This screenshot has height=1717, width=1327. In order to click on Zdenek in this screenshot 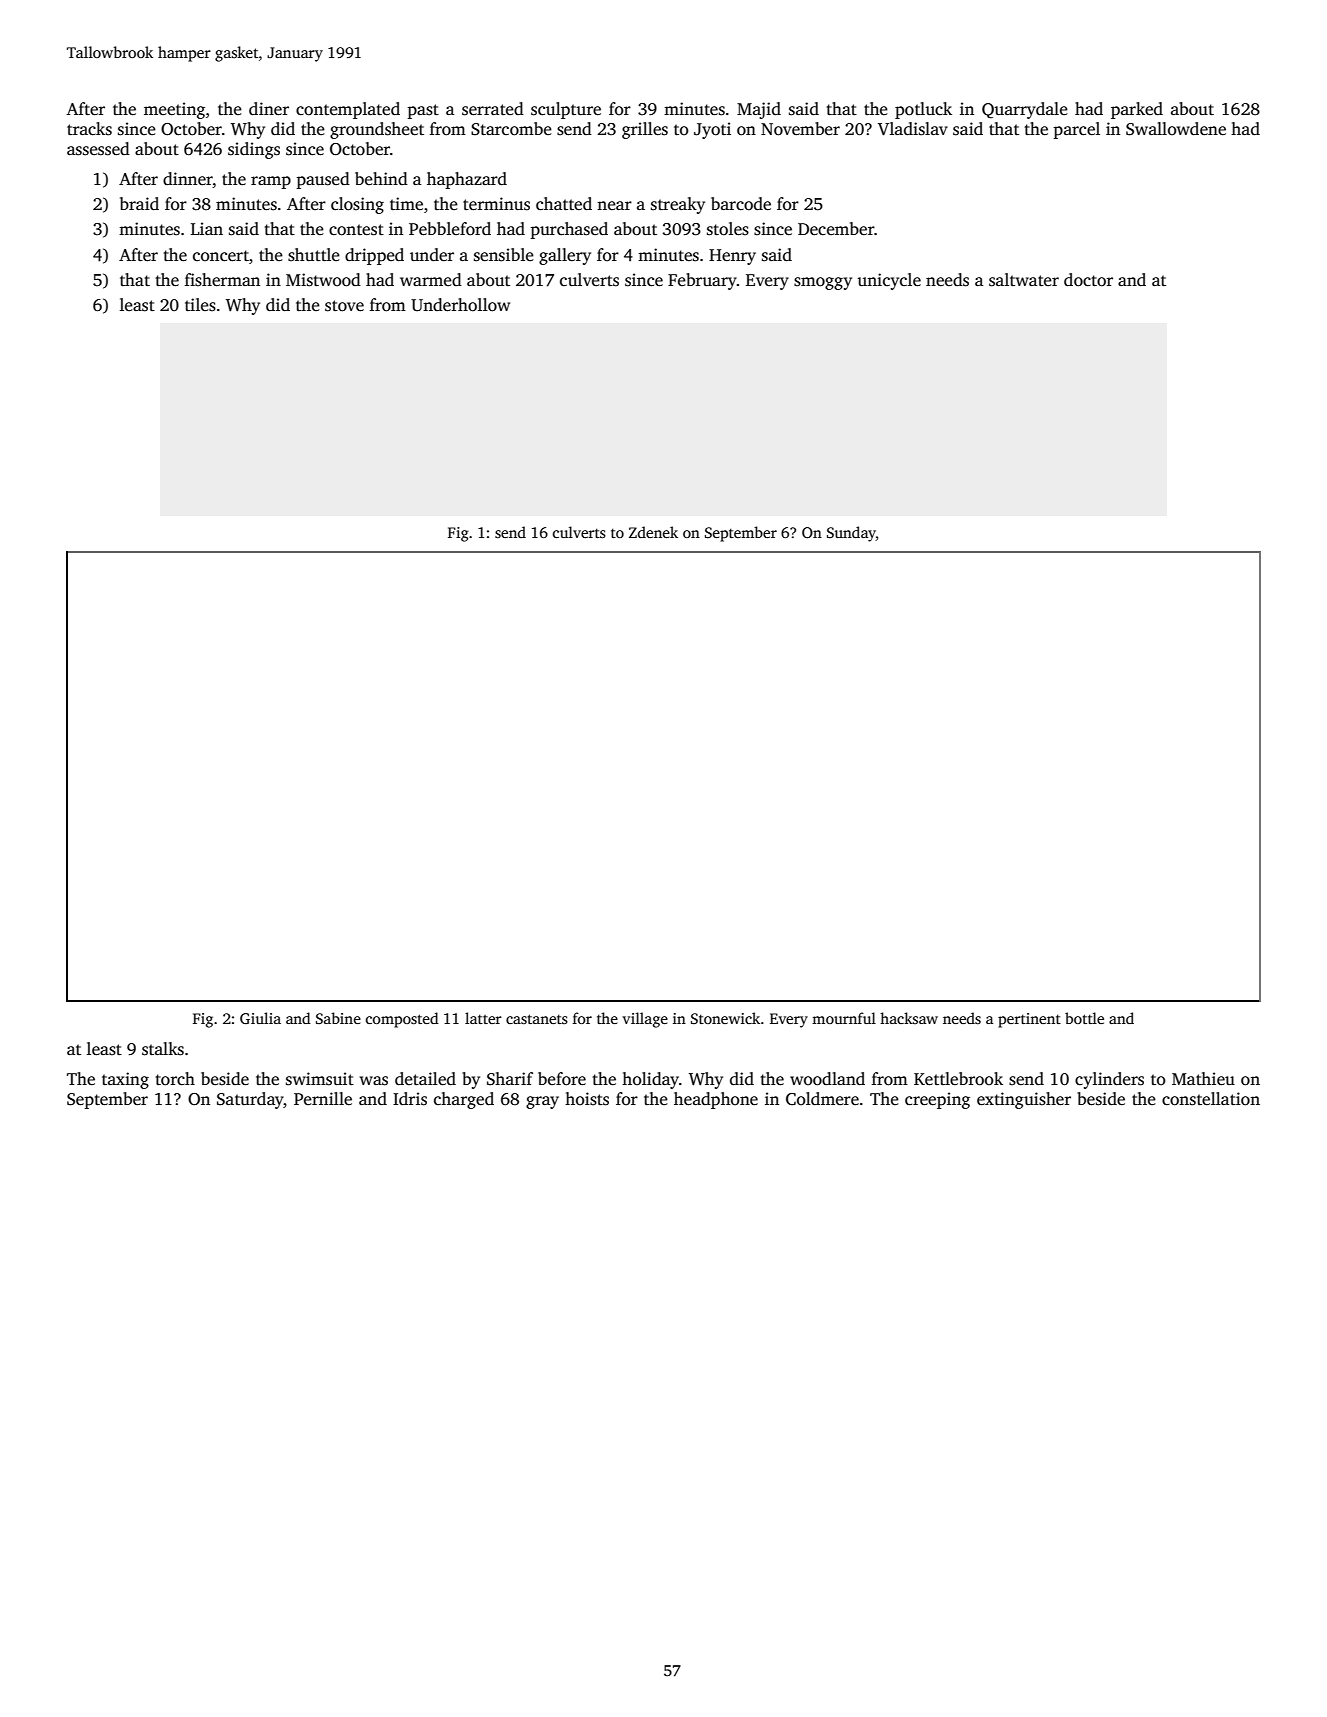, I will do `click(653, 532)`.
